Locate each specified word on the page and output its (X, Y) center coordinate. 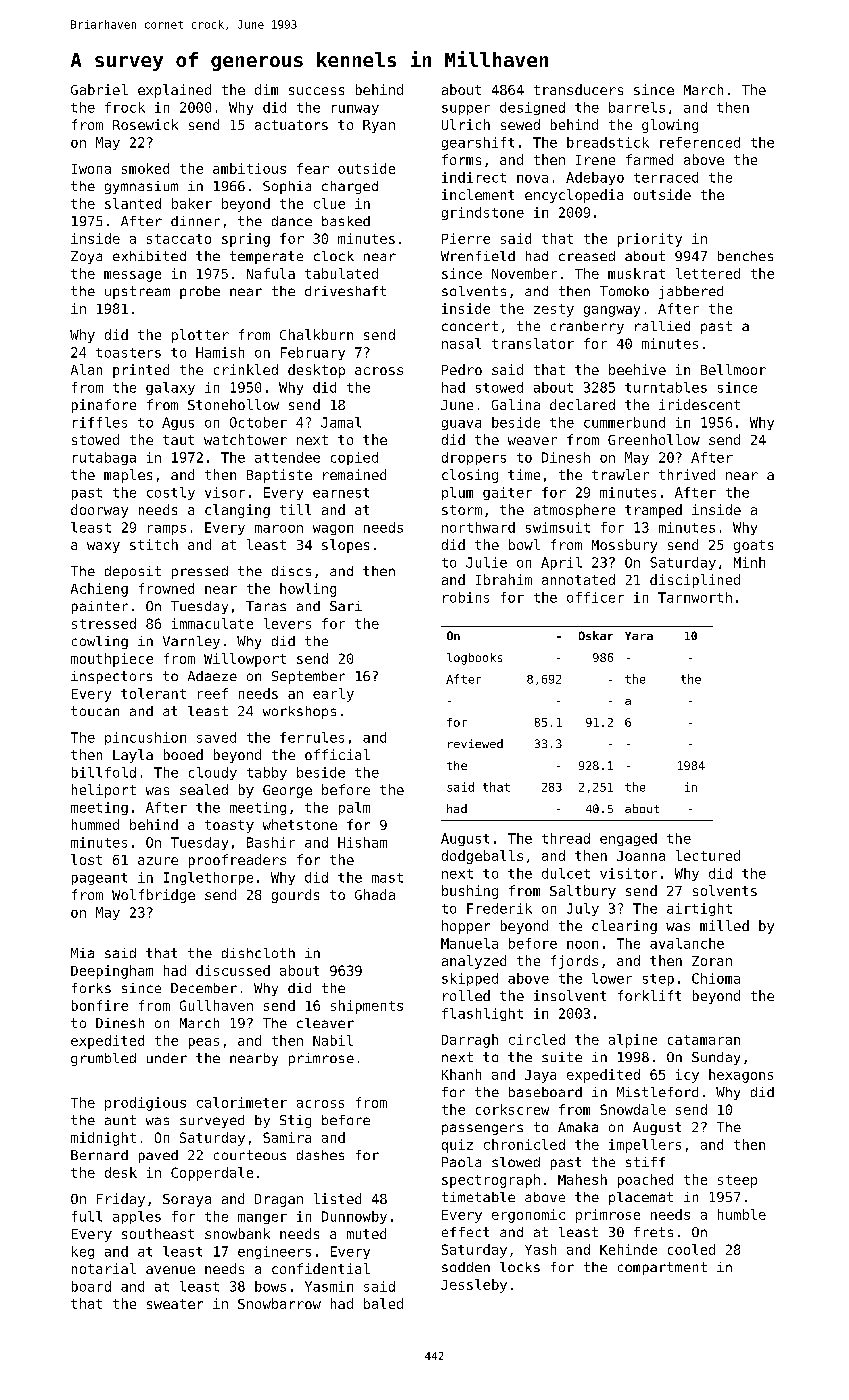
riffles (100, 422)
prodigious (145, 1104)
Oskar (596, 635)
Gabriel (99, 89)
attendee (287, 457)
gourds (295, 896)
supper (466, 110)
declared (582, 404)
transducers (578, 89)
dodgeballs (482, 857)
